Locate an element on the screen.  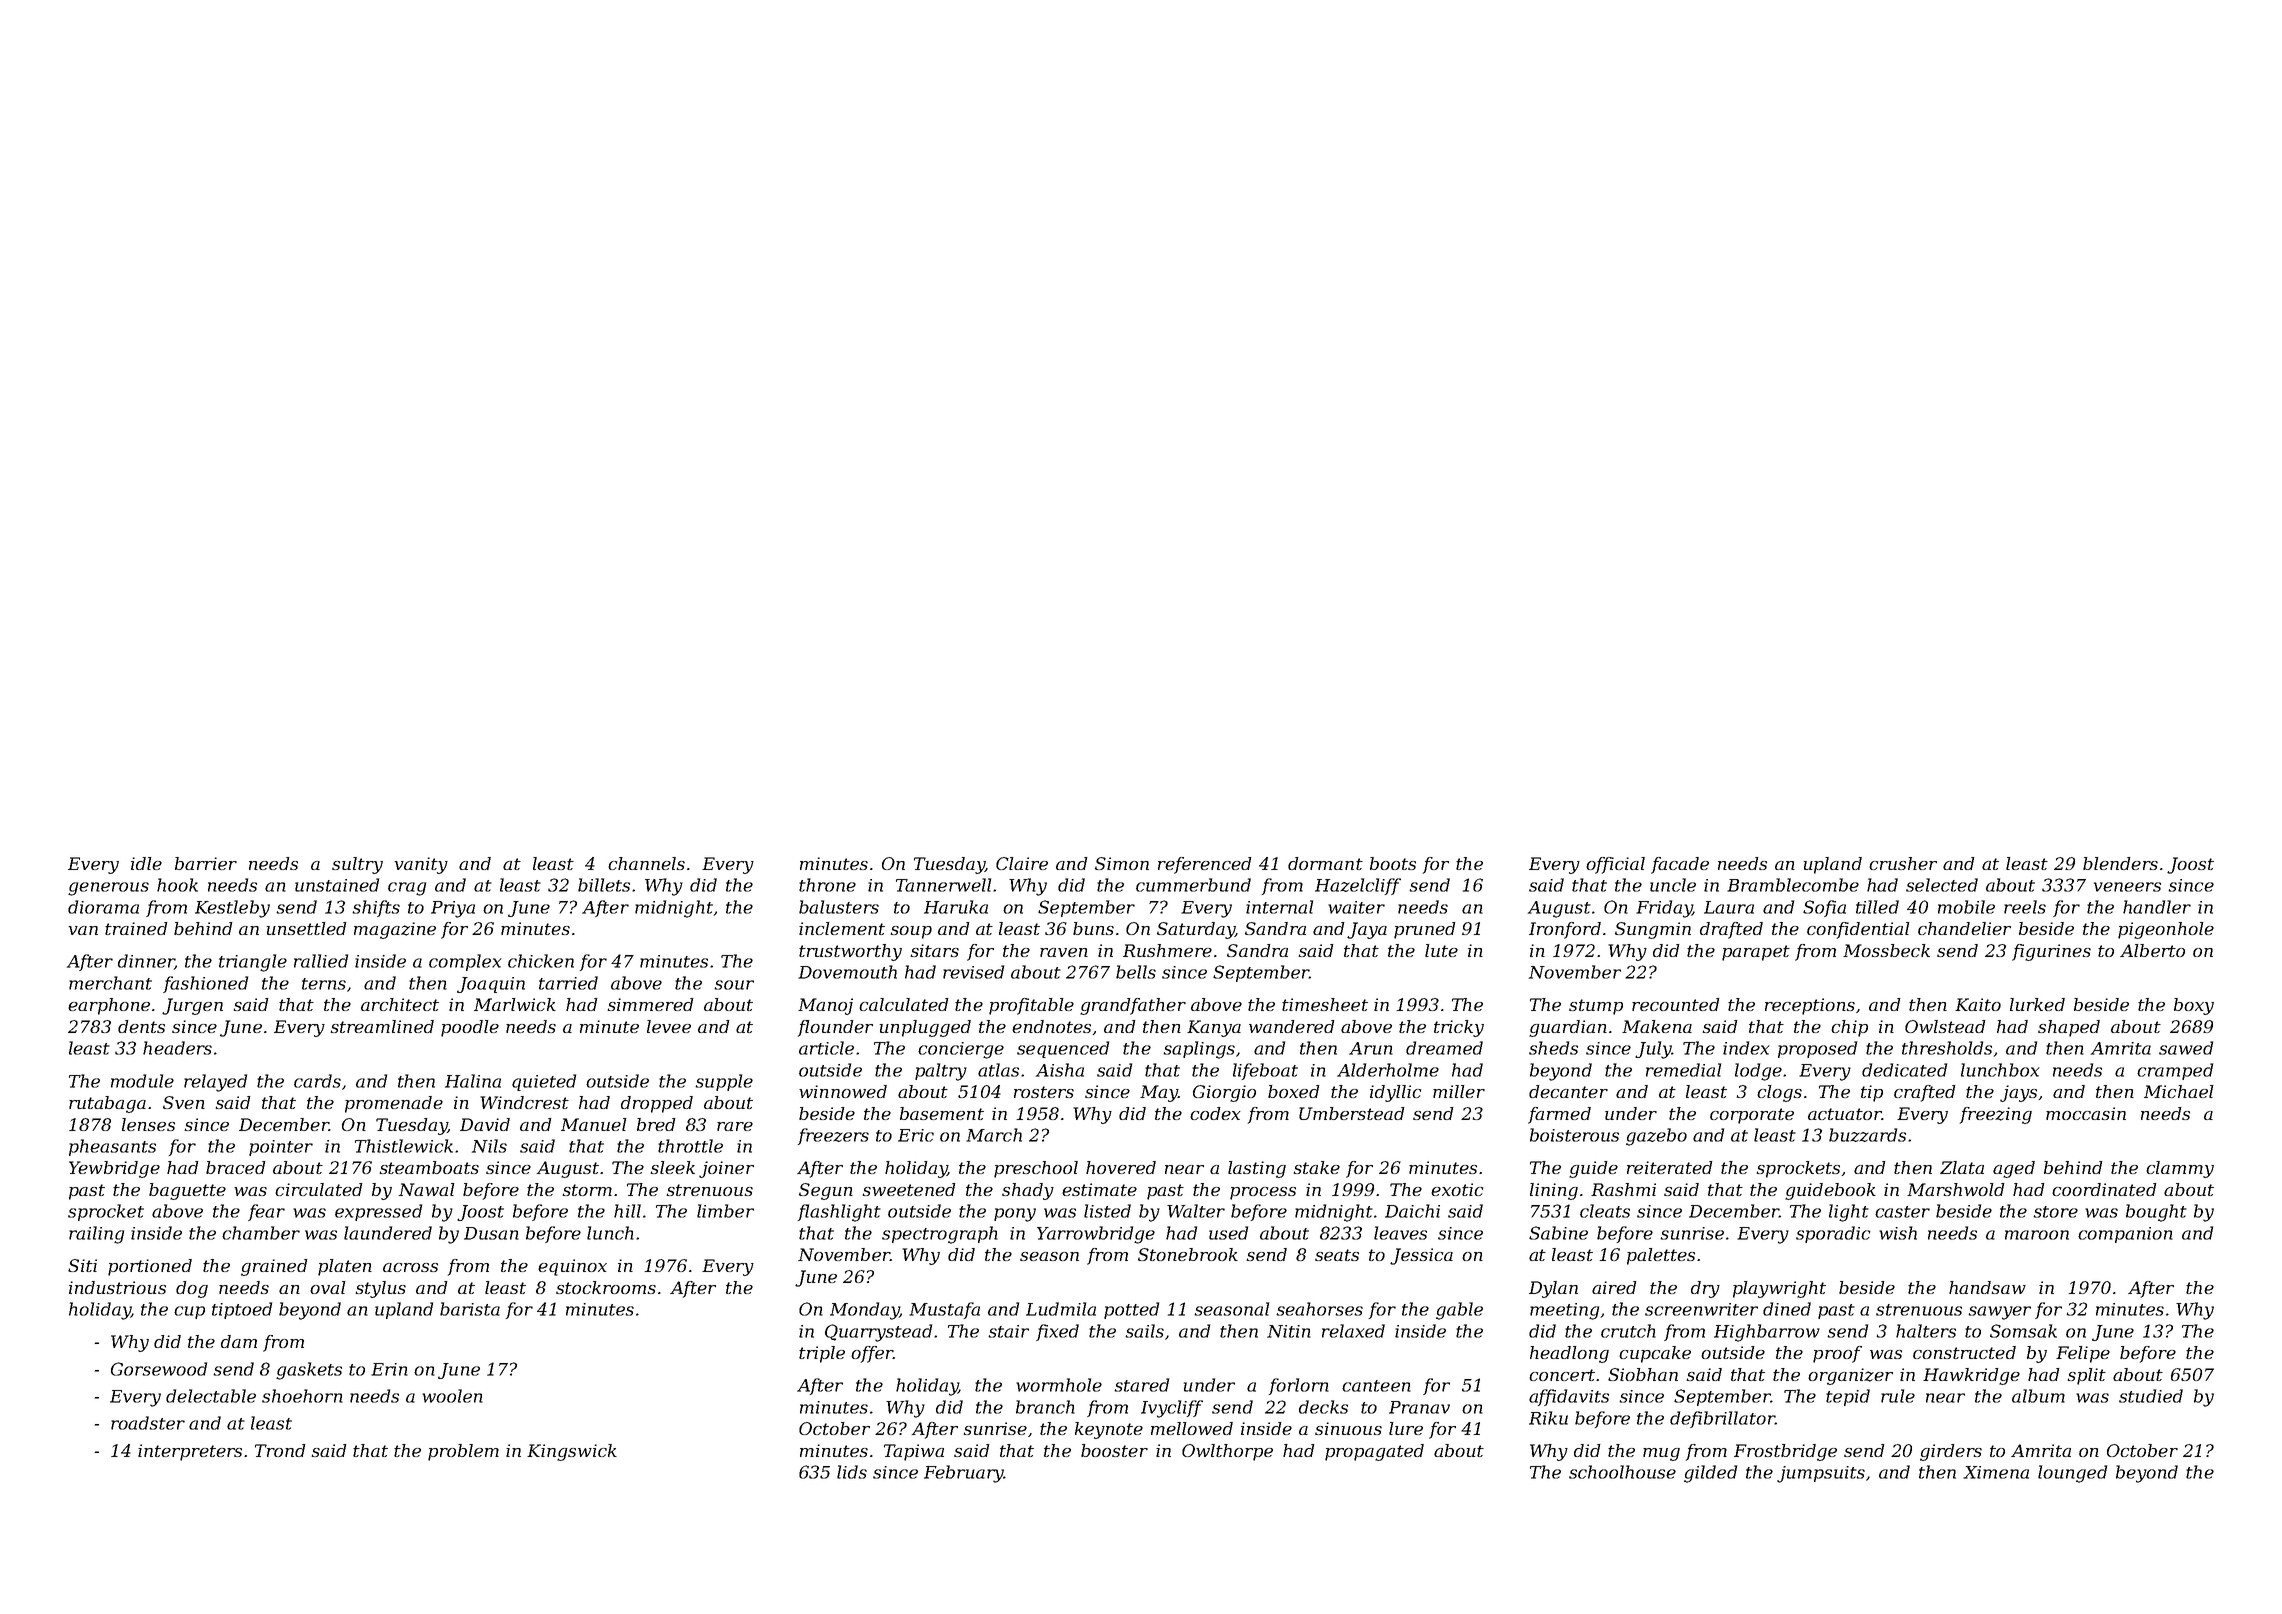
Trond is located at coordinates (280, 1450).
